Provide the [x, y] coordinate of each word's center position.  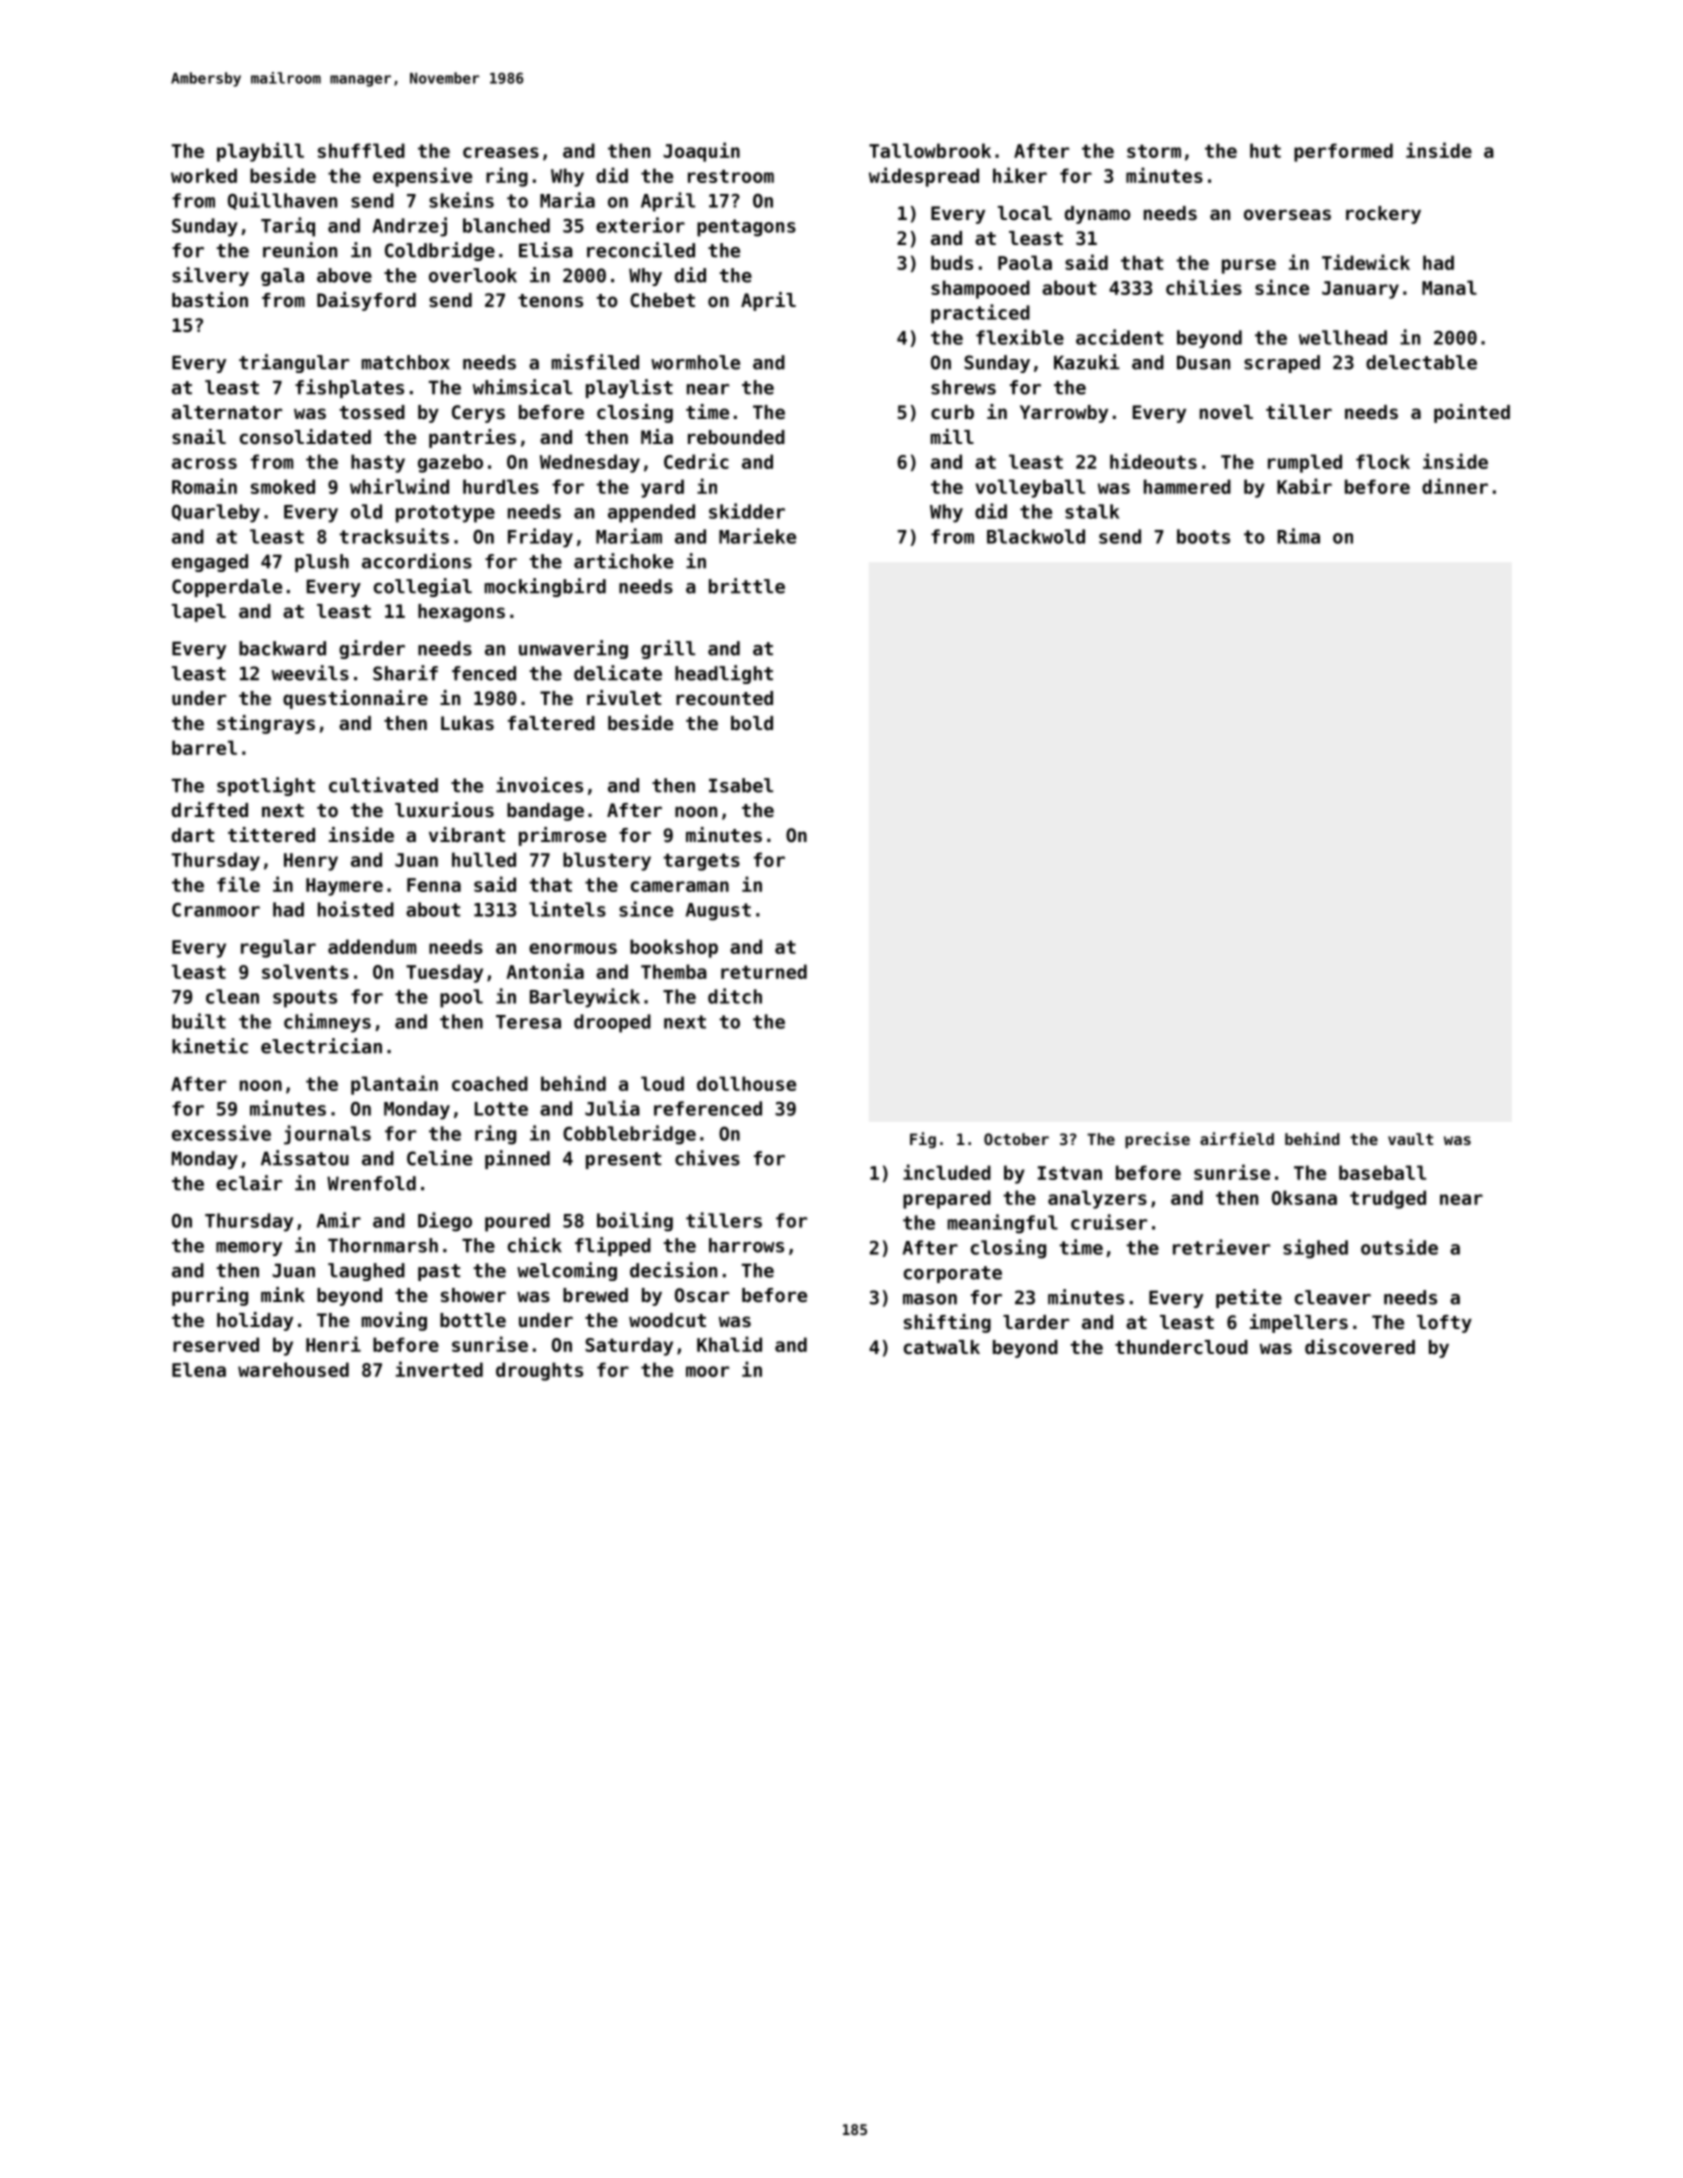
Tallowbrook [930, 150]
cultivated [383, 785]
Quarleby [216, 513]
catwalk [942, 1347]
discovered [1360, 1347]
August [718, 912]
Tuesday [444, 973]
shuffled [361, 150]
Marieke [757, 536]
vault [1410, 1139]
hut [1265, 150]
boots [1203, 536]
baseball [1382, 1172]
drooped [612, 1023]
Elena [199, 1369]
